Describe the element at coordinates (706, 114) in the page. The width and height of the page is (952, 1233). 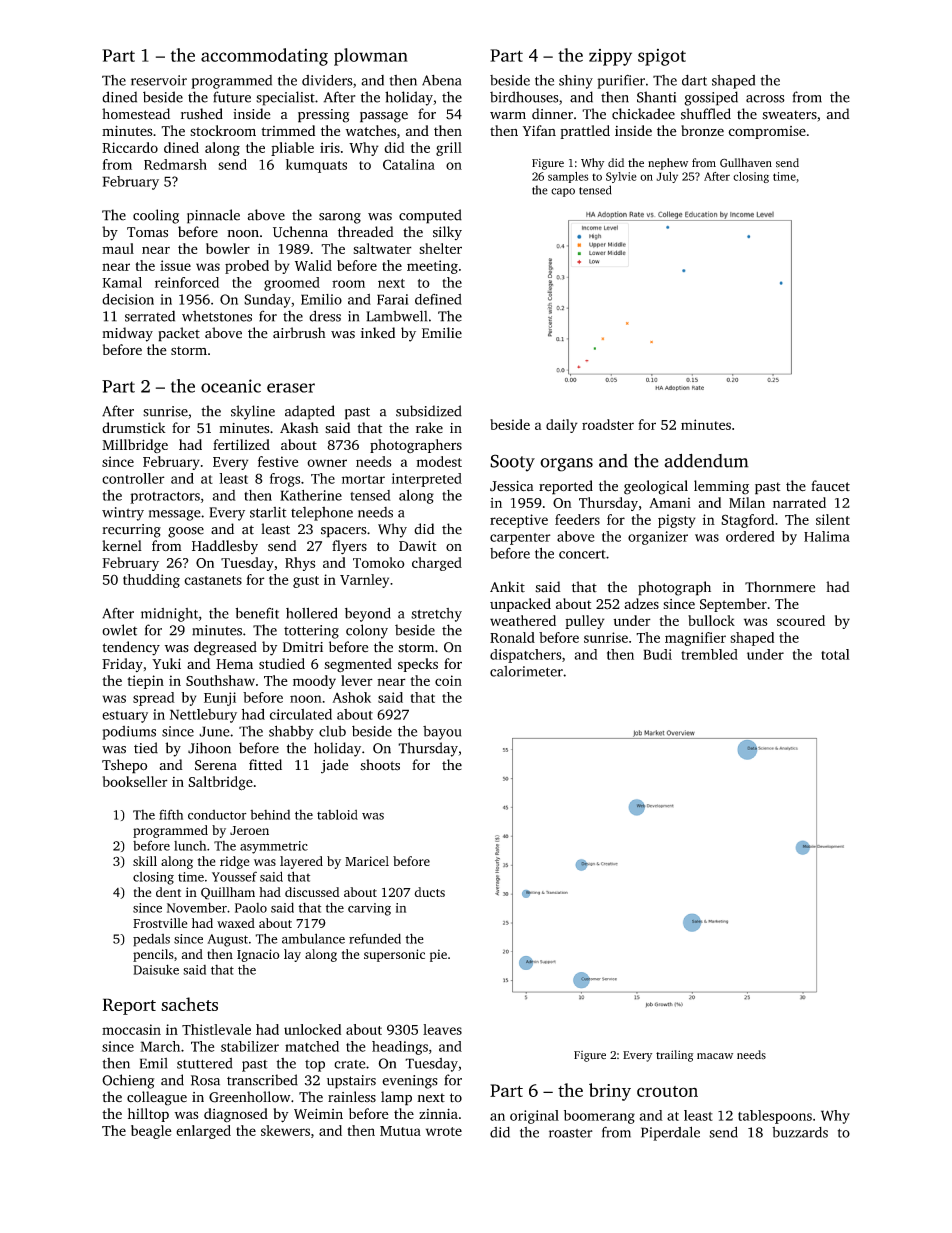
I see `shuffled` at that location.
